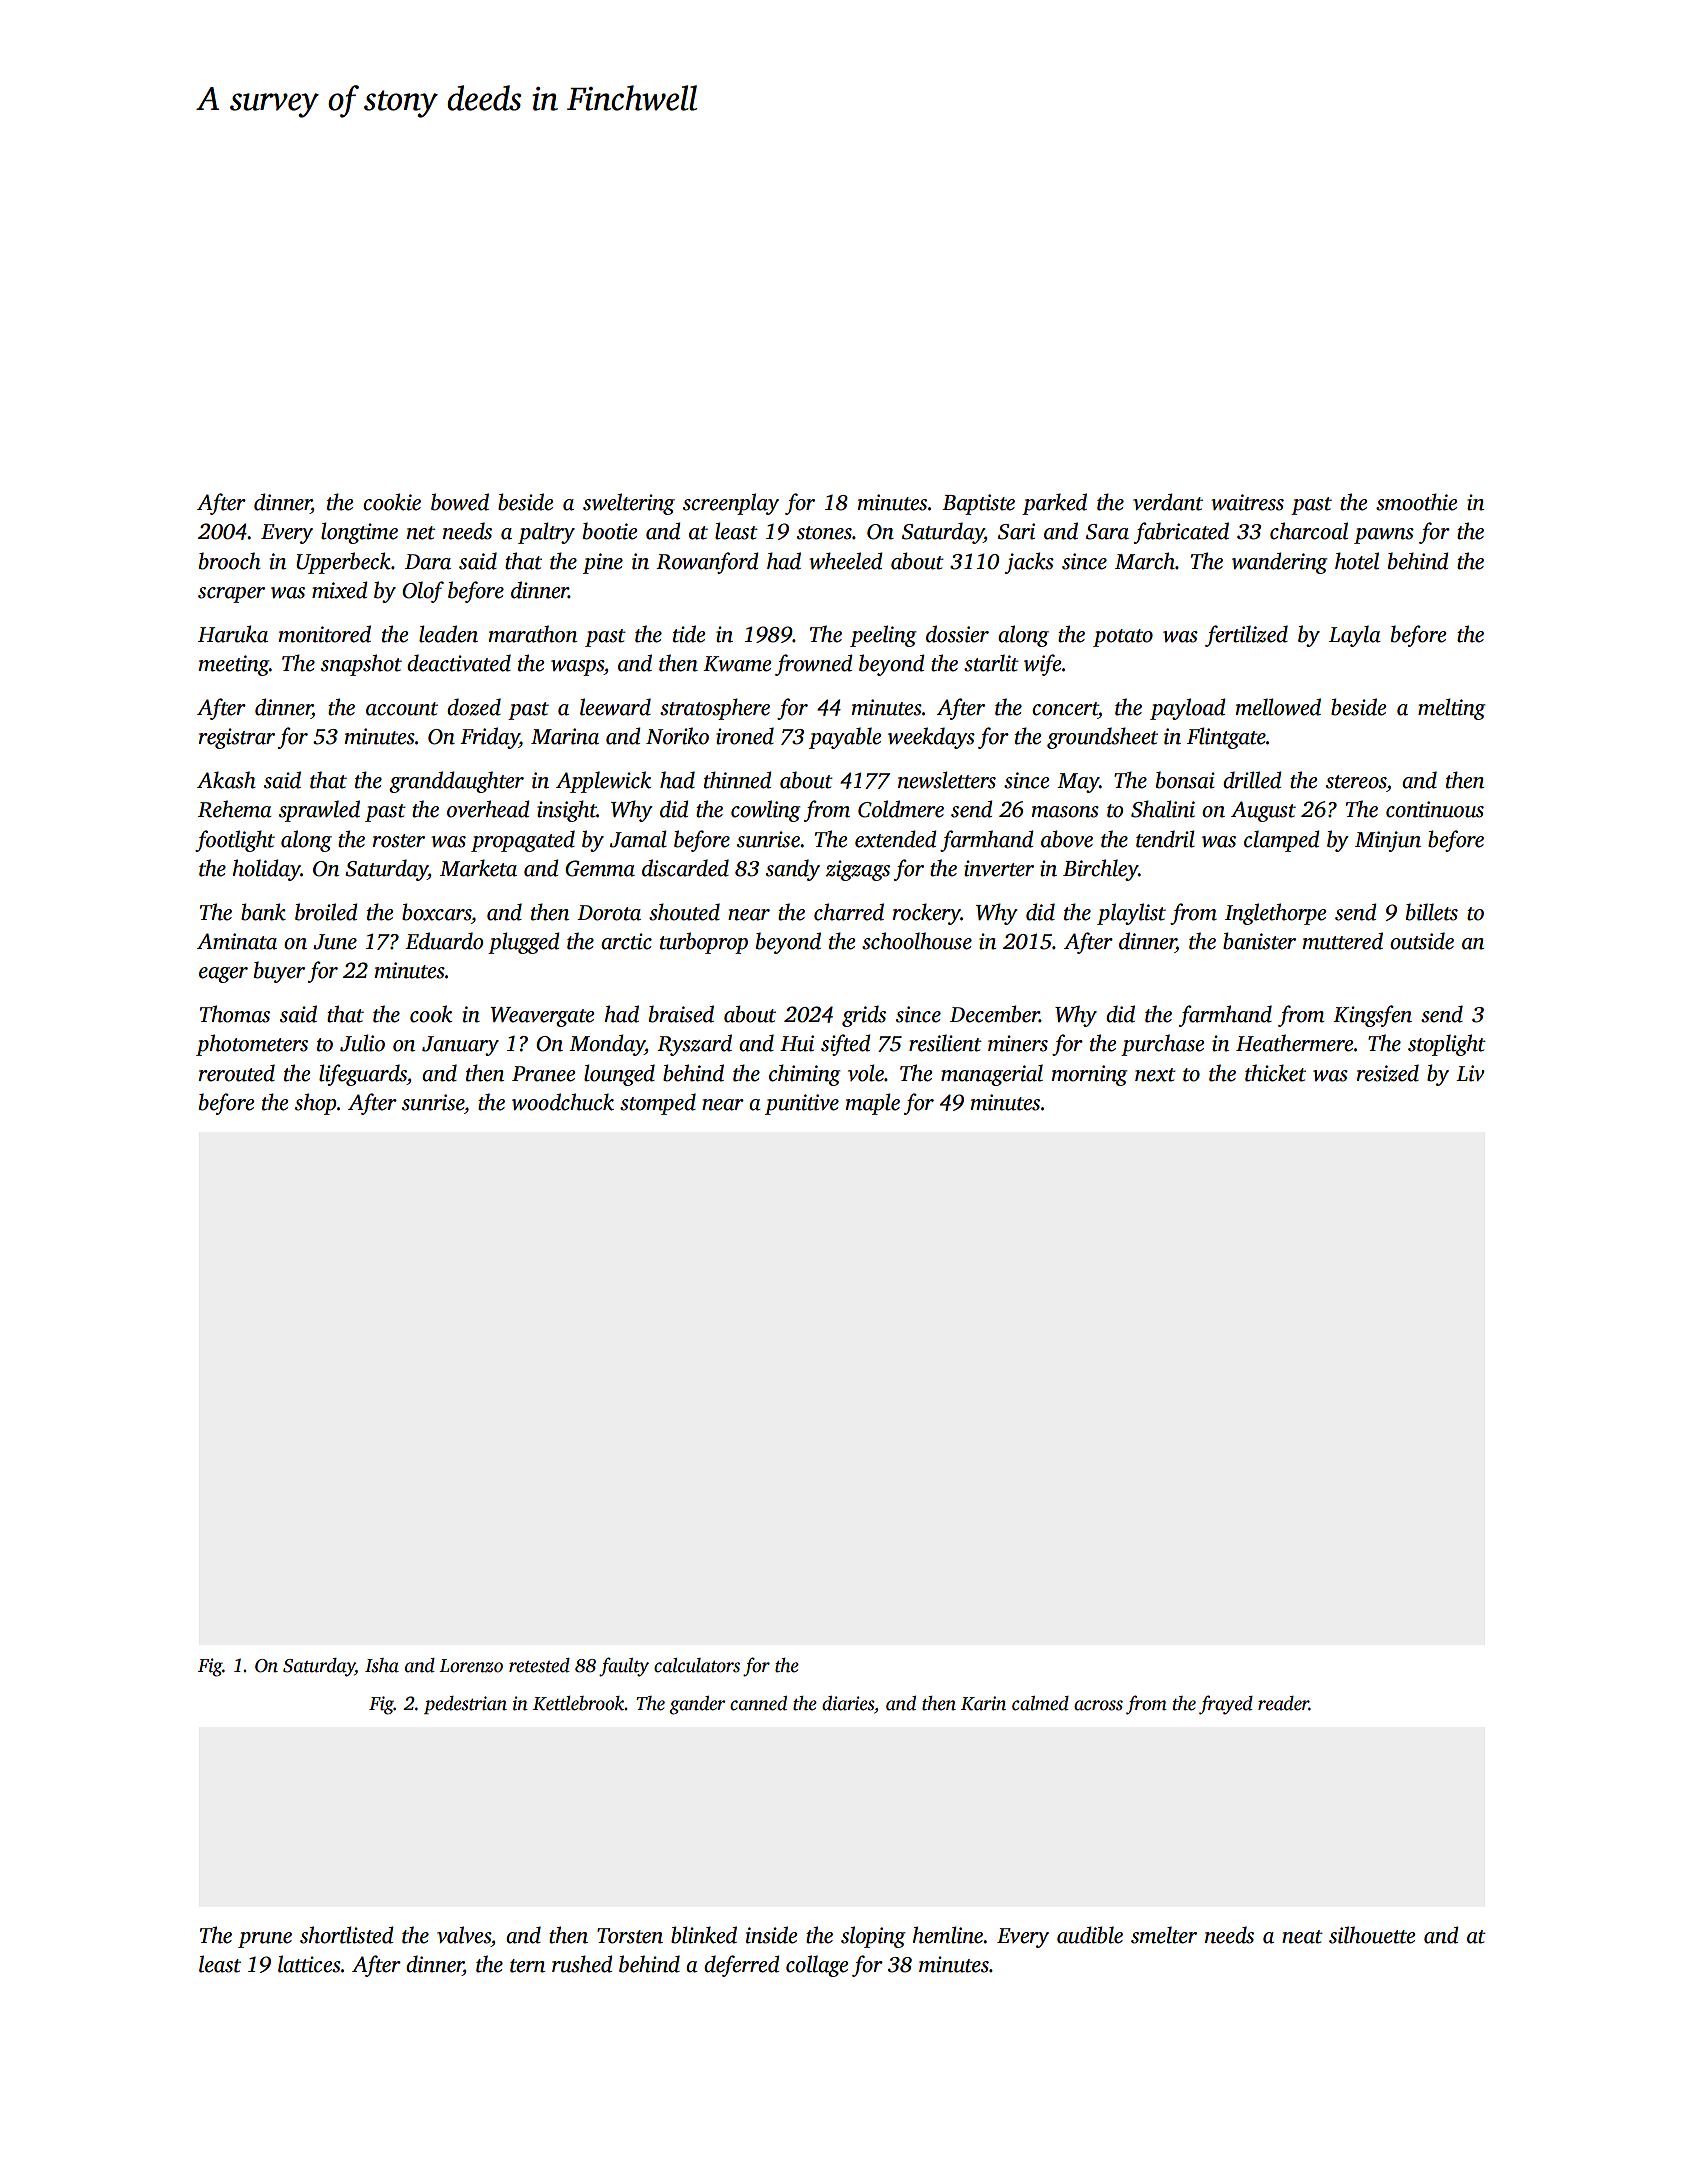 The width and height of the page is (1683, 2178). I want to click on waitress, so click(1247, 502).
